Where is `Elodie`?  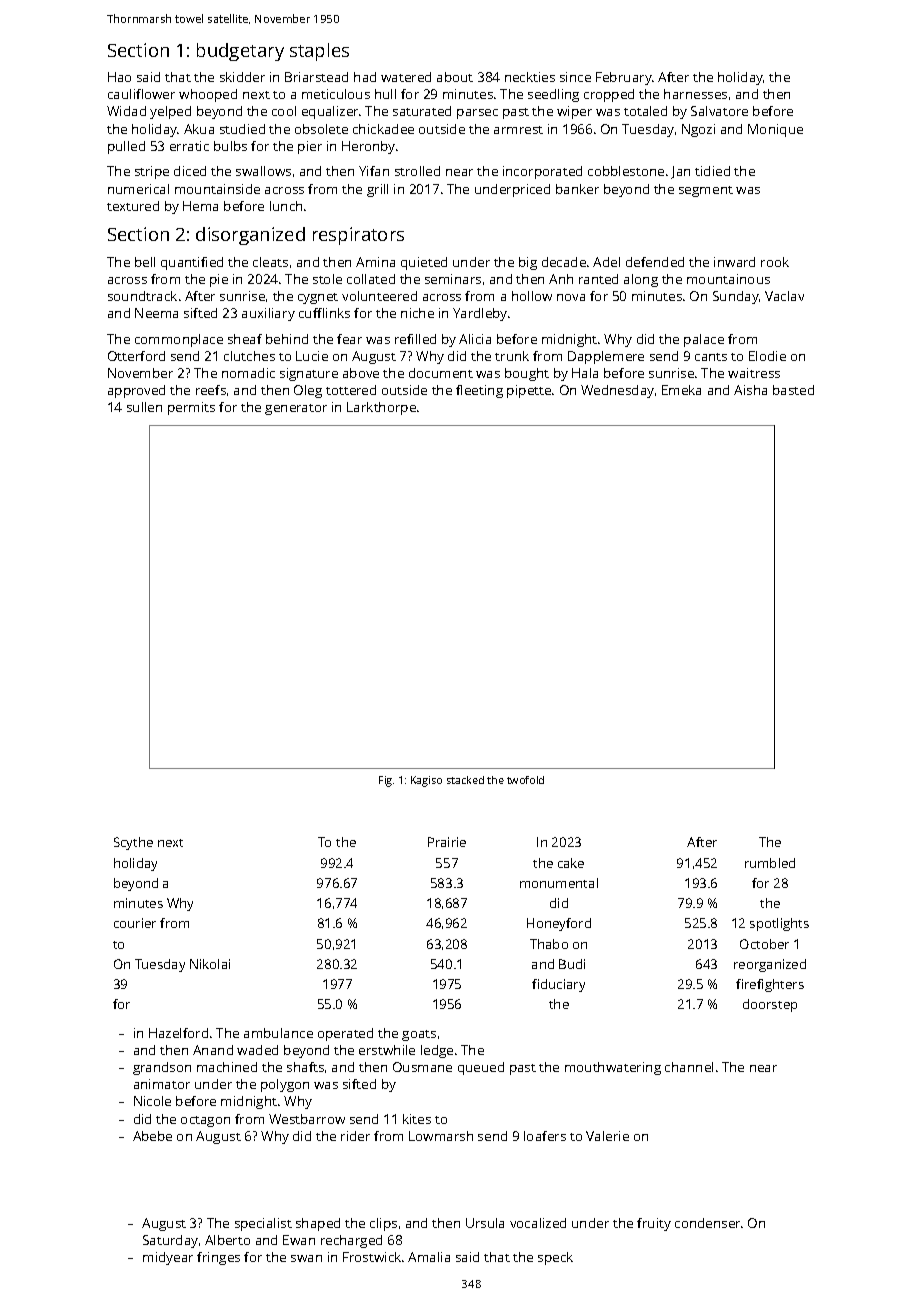
Elodie is located at coordinates (767, 356).
